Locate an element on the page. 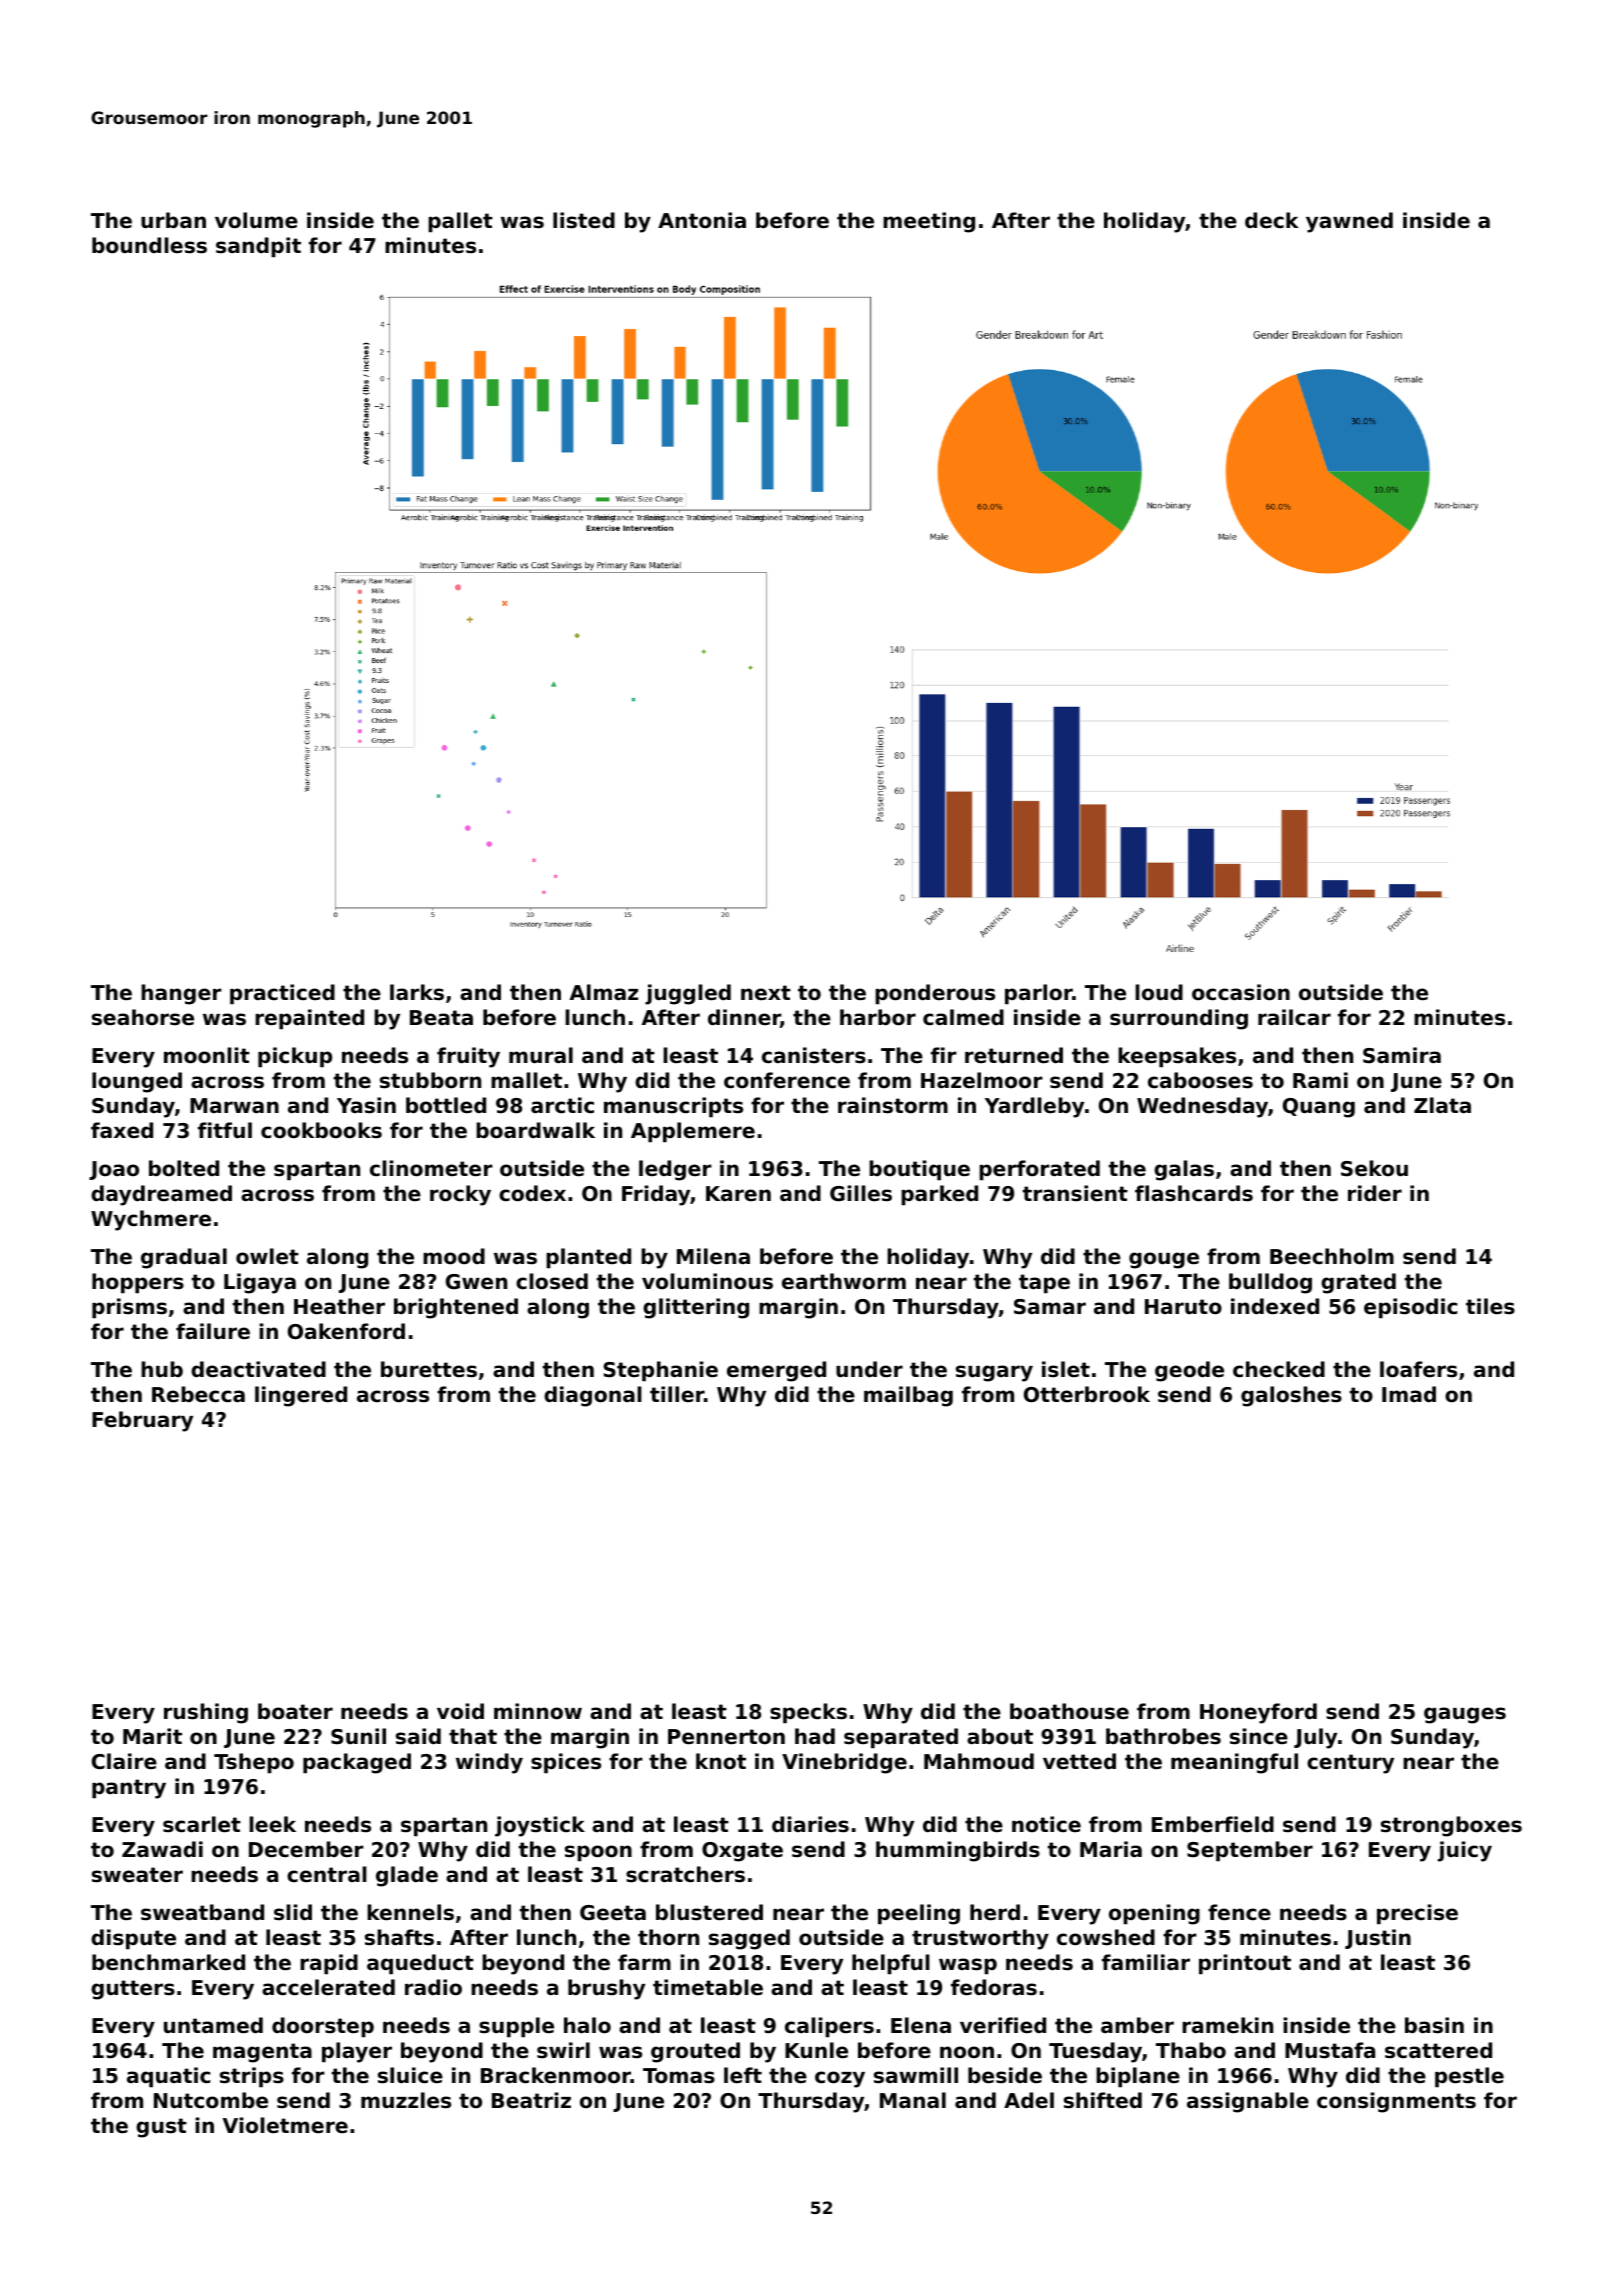 The width and height of the document is (1620, 2292). Antonia is located at coordinates (702, 220).
